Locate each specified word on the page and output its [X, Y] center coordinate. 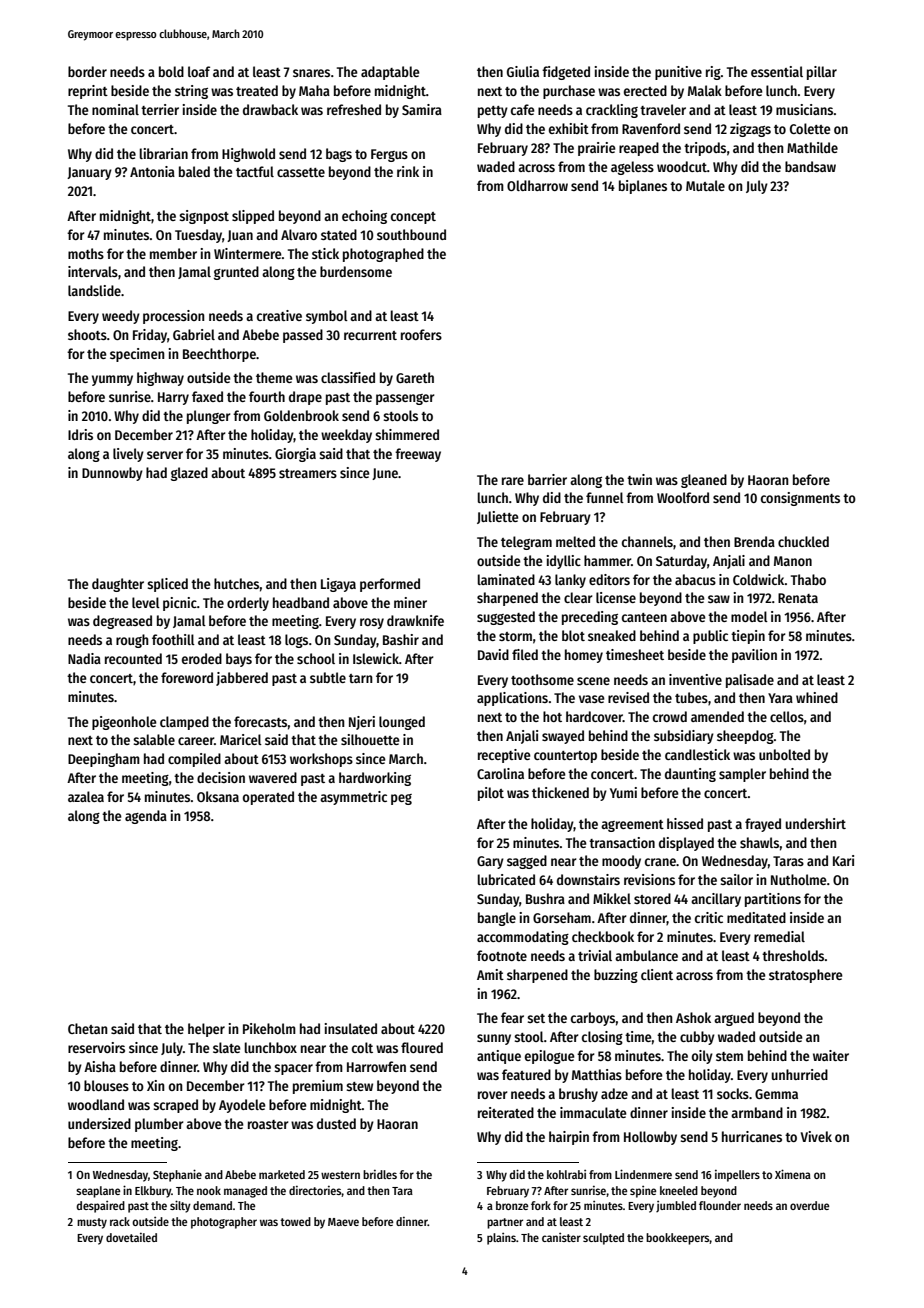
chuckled [803, 541]
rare [513, 481]
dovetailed [131, 1237]
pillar [822, 73]
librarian [164, 153]
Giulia [523, 71]
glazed [189, 474]
